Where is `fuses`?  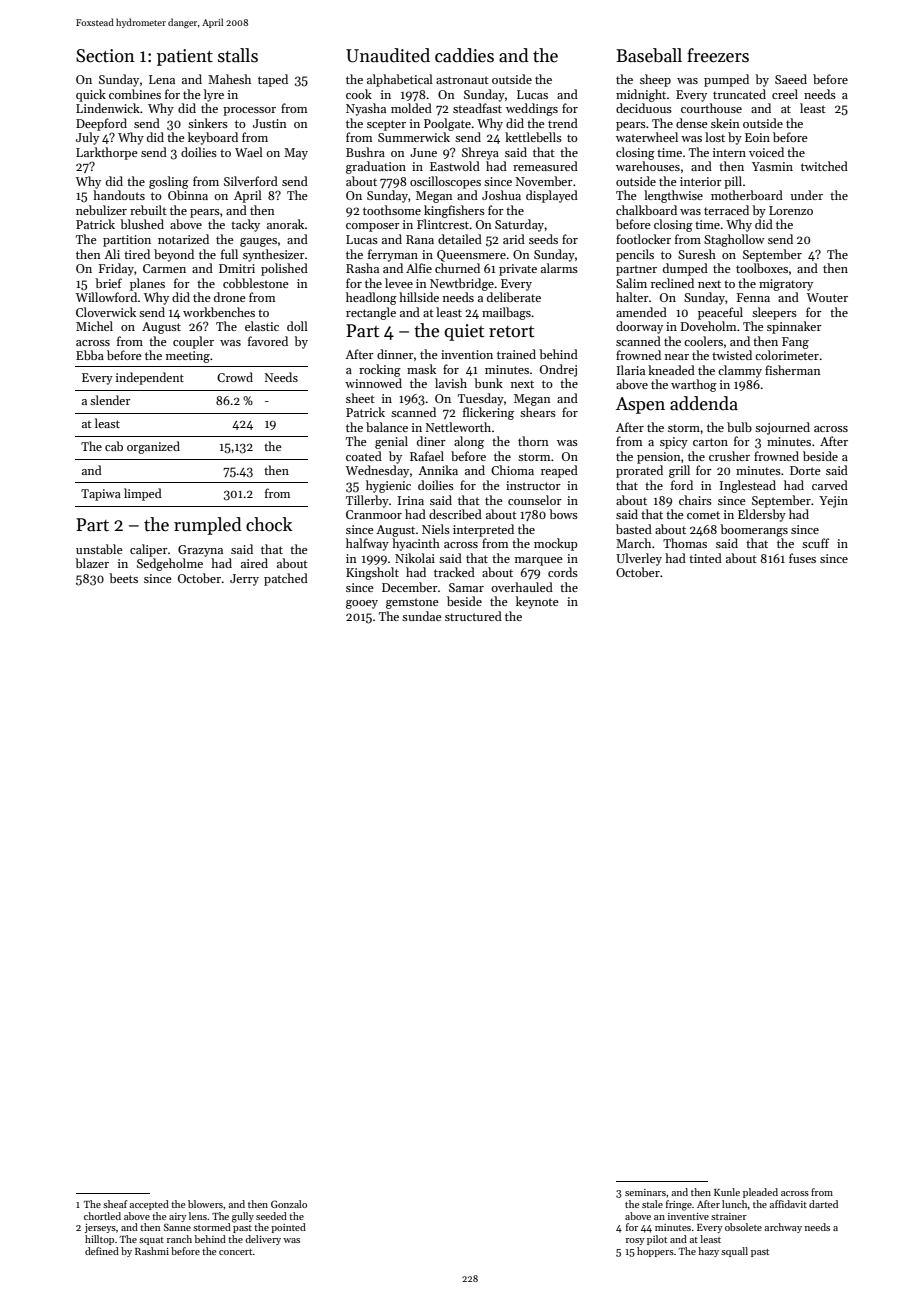 fuses is located at coordinates (802, 558).
